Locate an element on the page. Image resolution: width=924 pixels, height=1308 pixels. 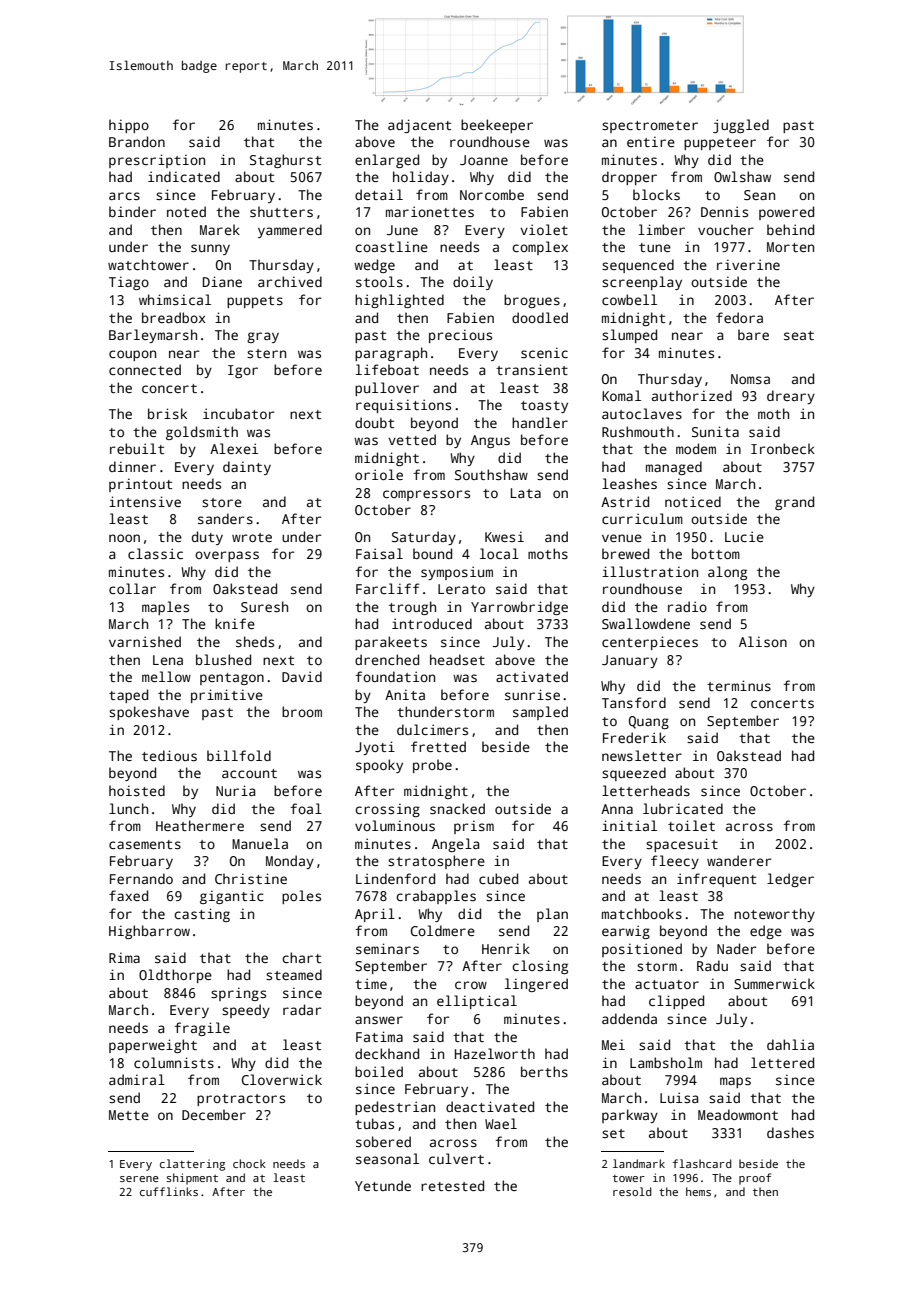
casting is located at coordinates (202, 915).
